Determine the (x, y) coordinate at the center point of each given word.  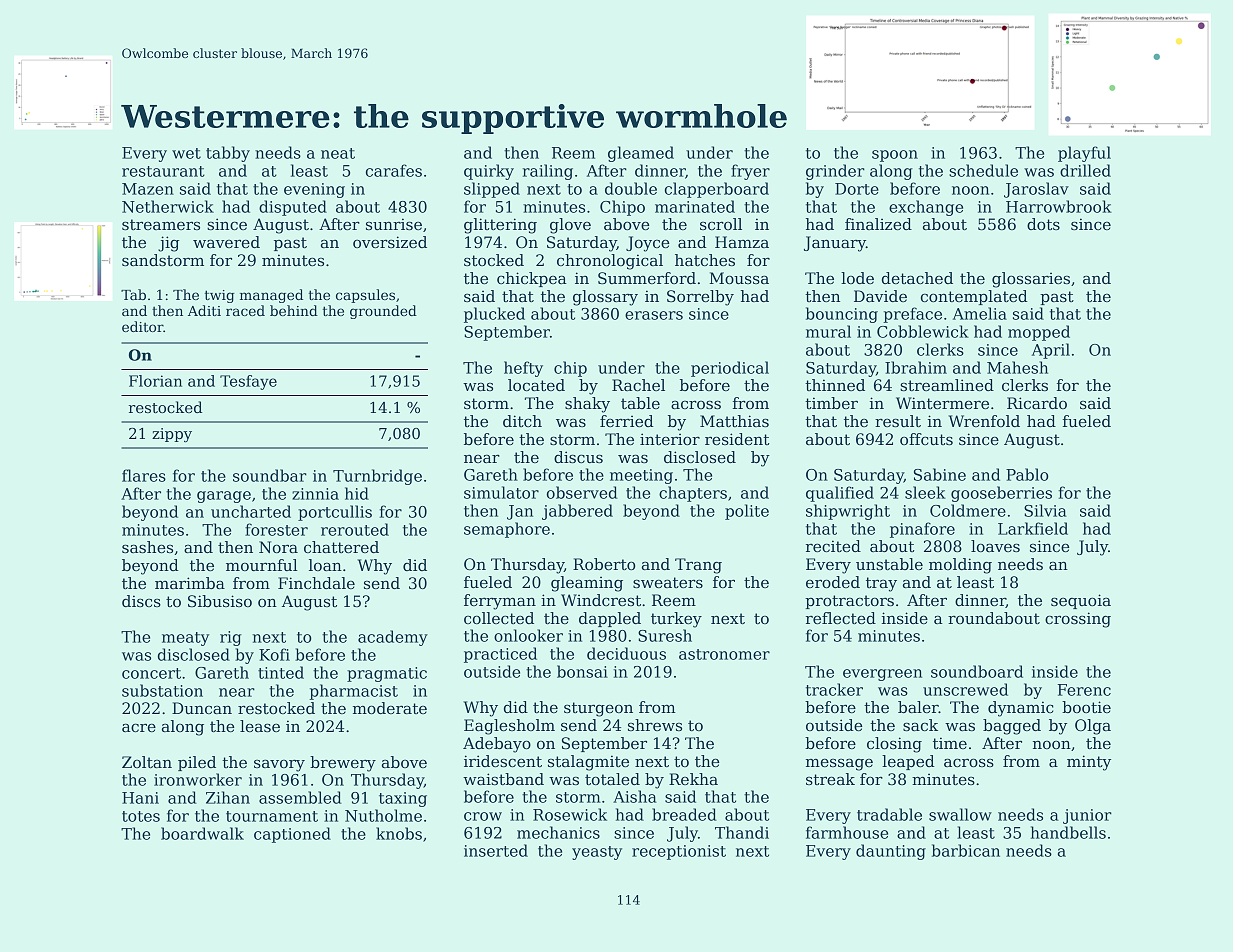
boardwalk (202, 833)
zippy (172, 435)
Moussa (739, 278)
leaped (908, 762)
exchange (926, 208)
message (839, 764)
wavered (226, 242)
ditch (522, 421)
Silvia (1045, 510)
